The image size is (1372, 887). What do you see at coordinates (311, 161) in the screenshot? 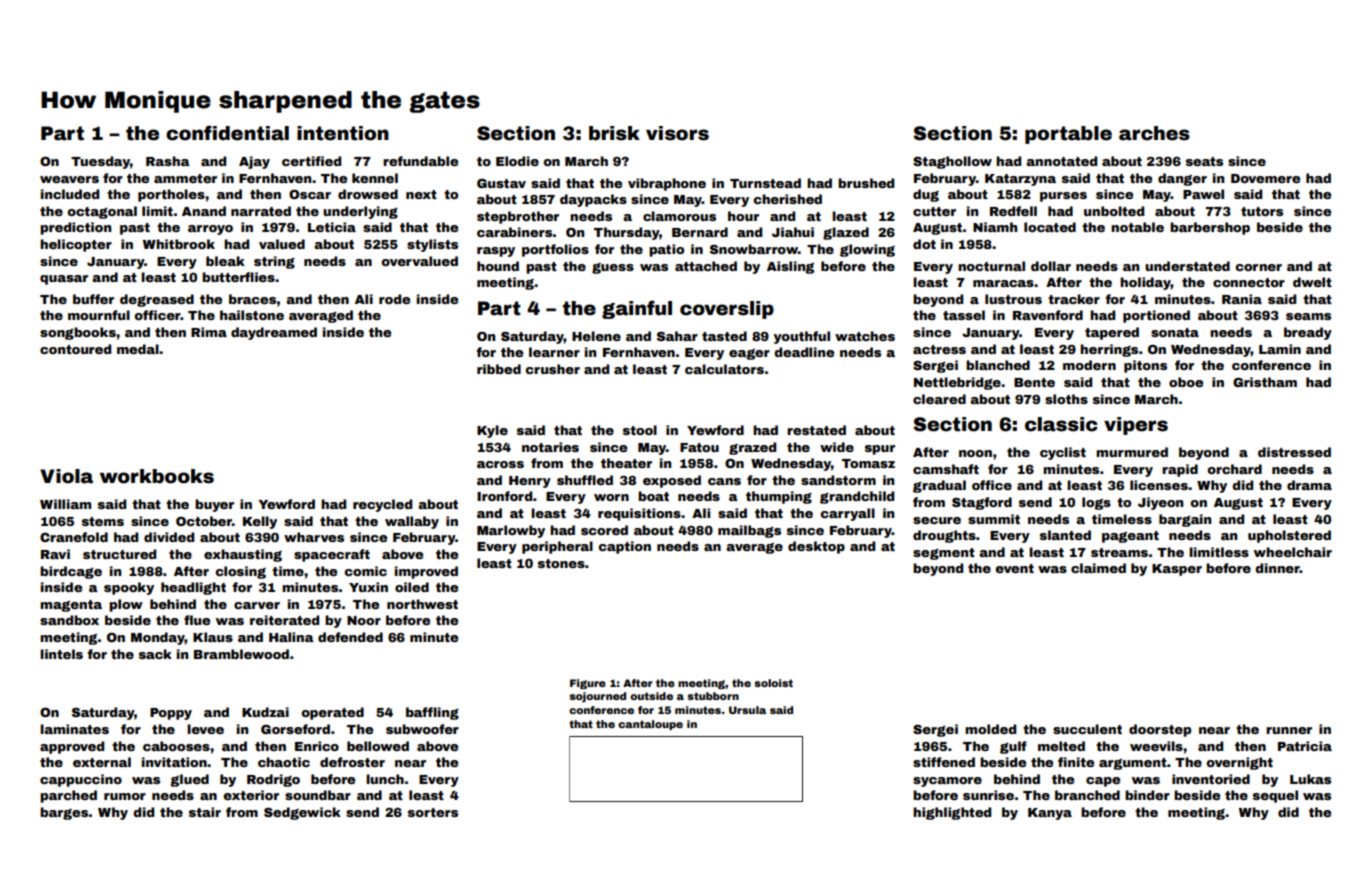
I see `certified` at bounding box center [311, 161].
